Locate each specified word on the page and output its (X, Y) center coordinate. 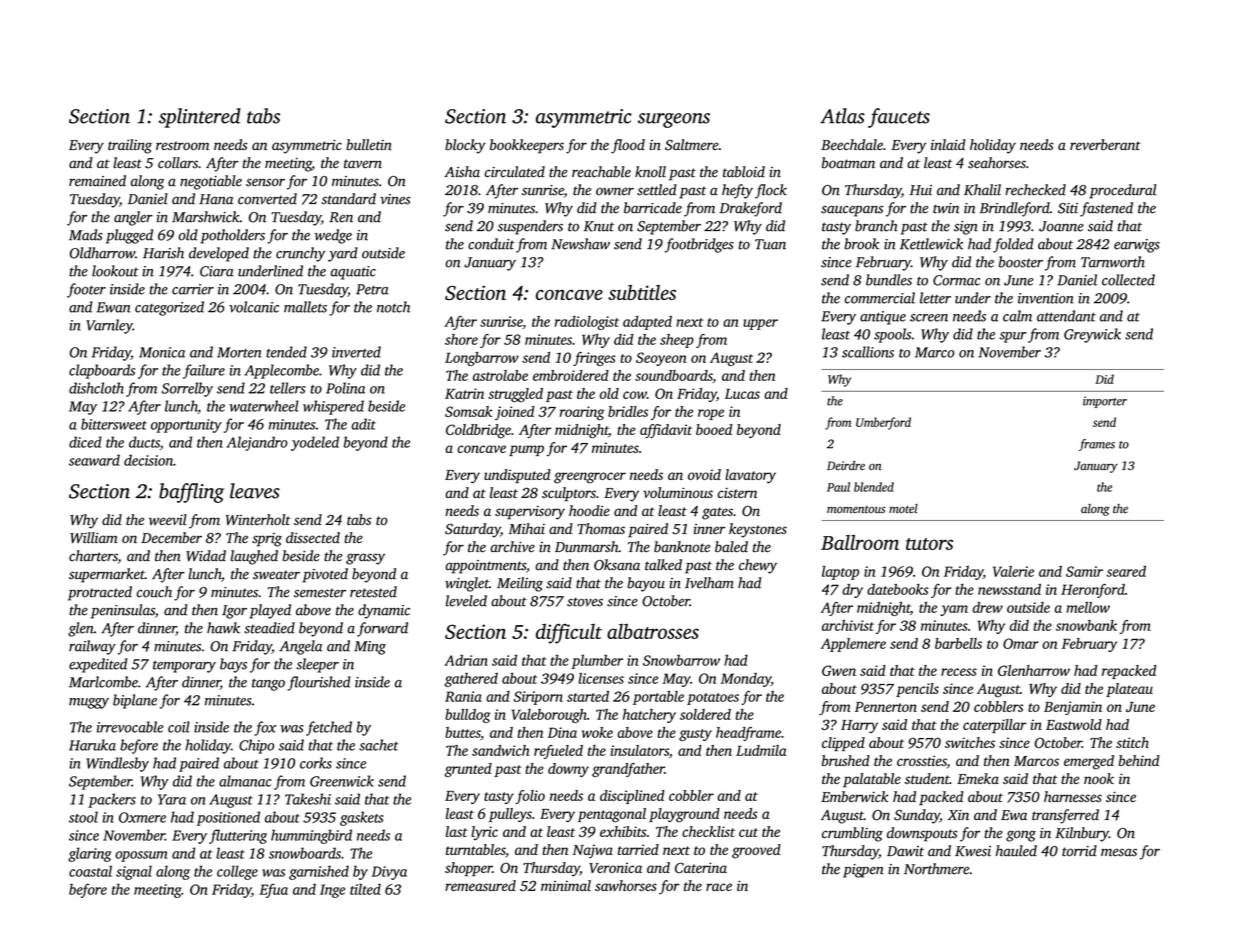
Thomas (601, 529)
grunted (468, 770)
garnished (319, 872)
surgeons (674, 120)
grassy (365, 559)
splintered (200, 118)
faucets (899, 118)
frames (1097, 445)
